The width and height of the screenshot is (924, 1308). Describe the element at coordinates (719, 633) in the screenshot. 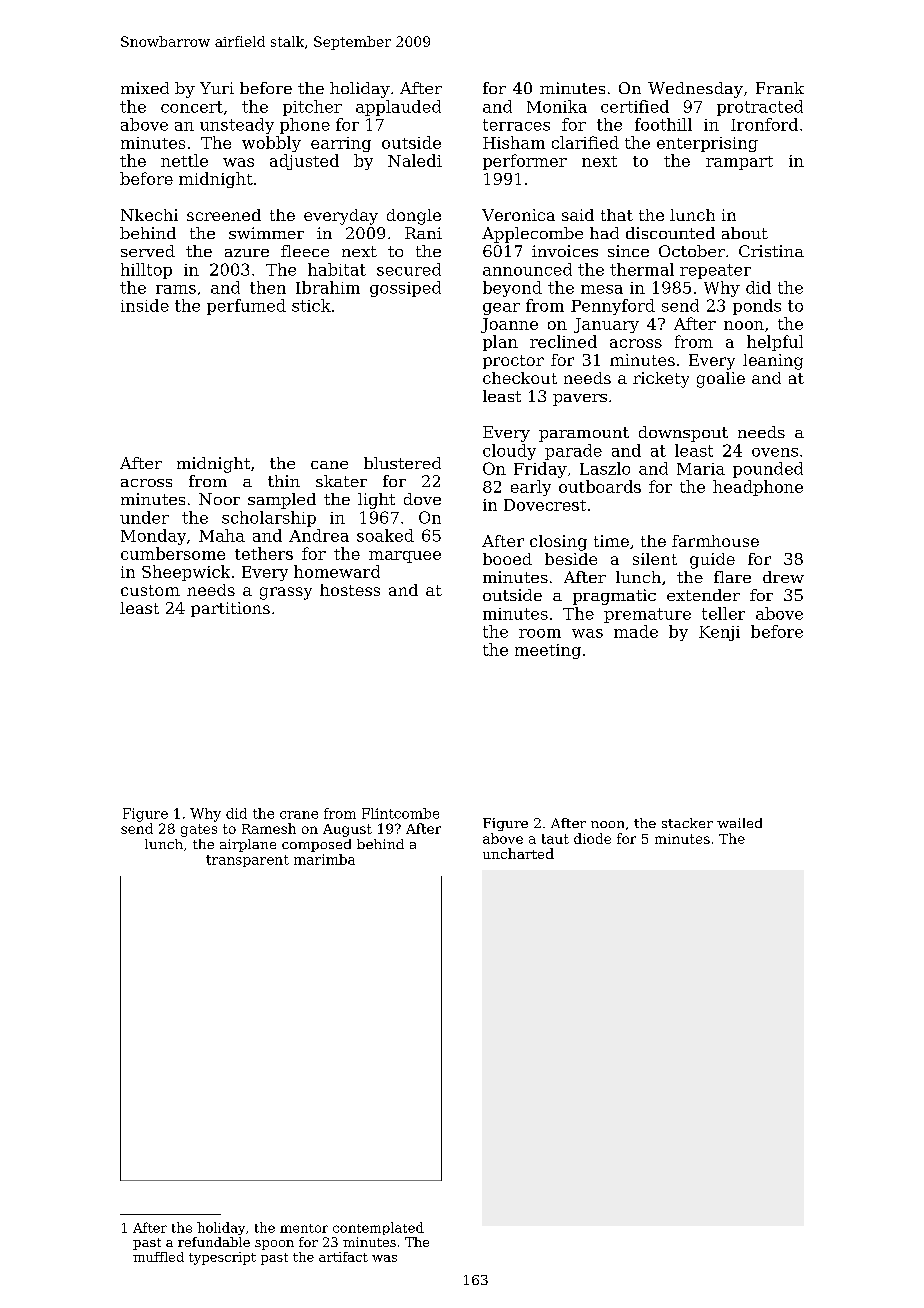

I see `Kenji` at that location.
